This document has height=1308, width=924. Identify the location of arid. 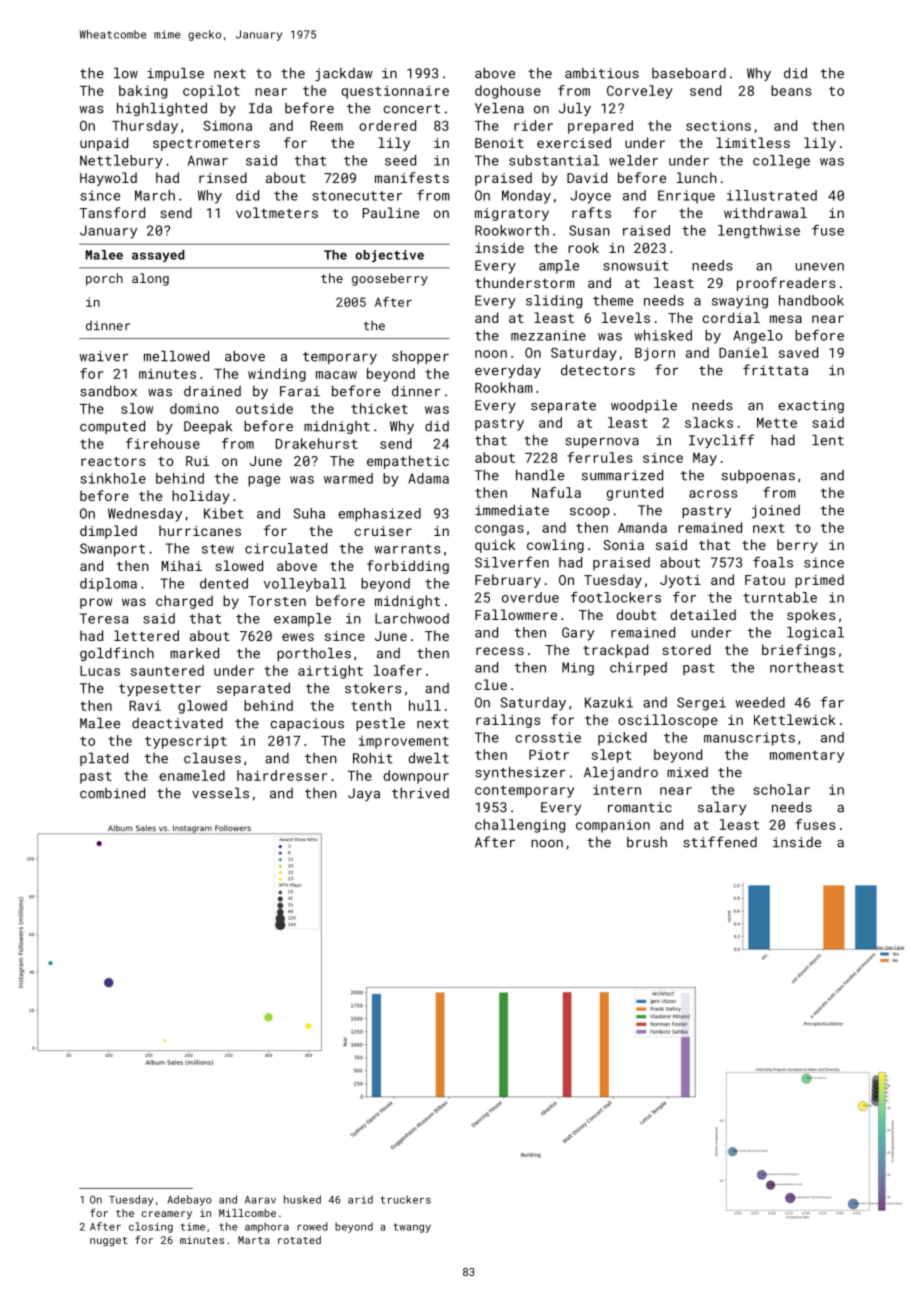
(360, 1199).
